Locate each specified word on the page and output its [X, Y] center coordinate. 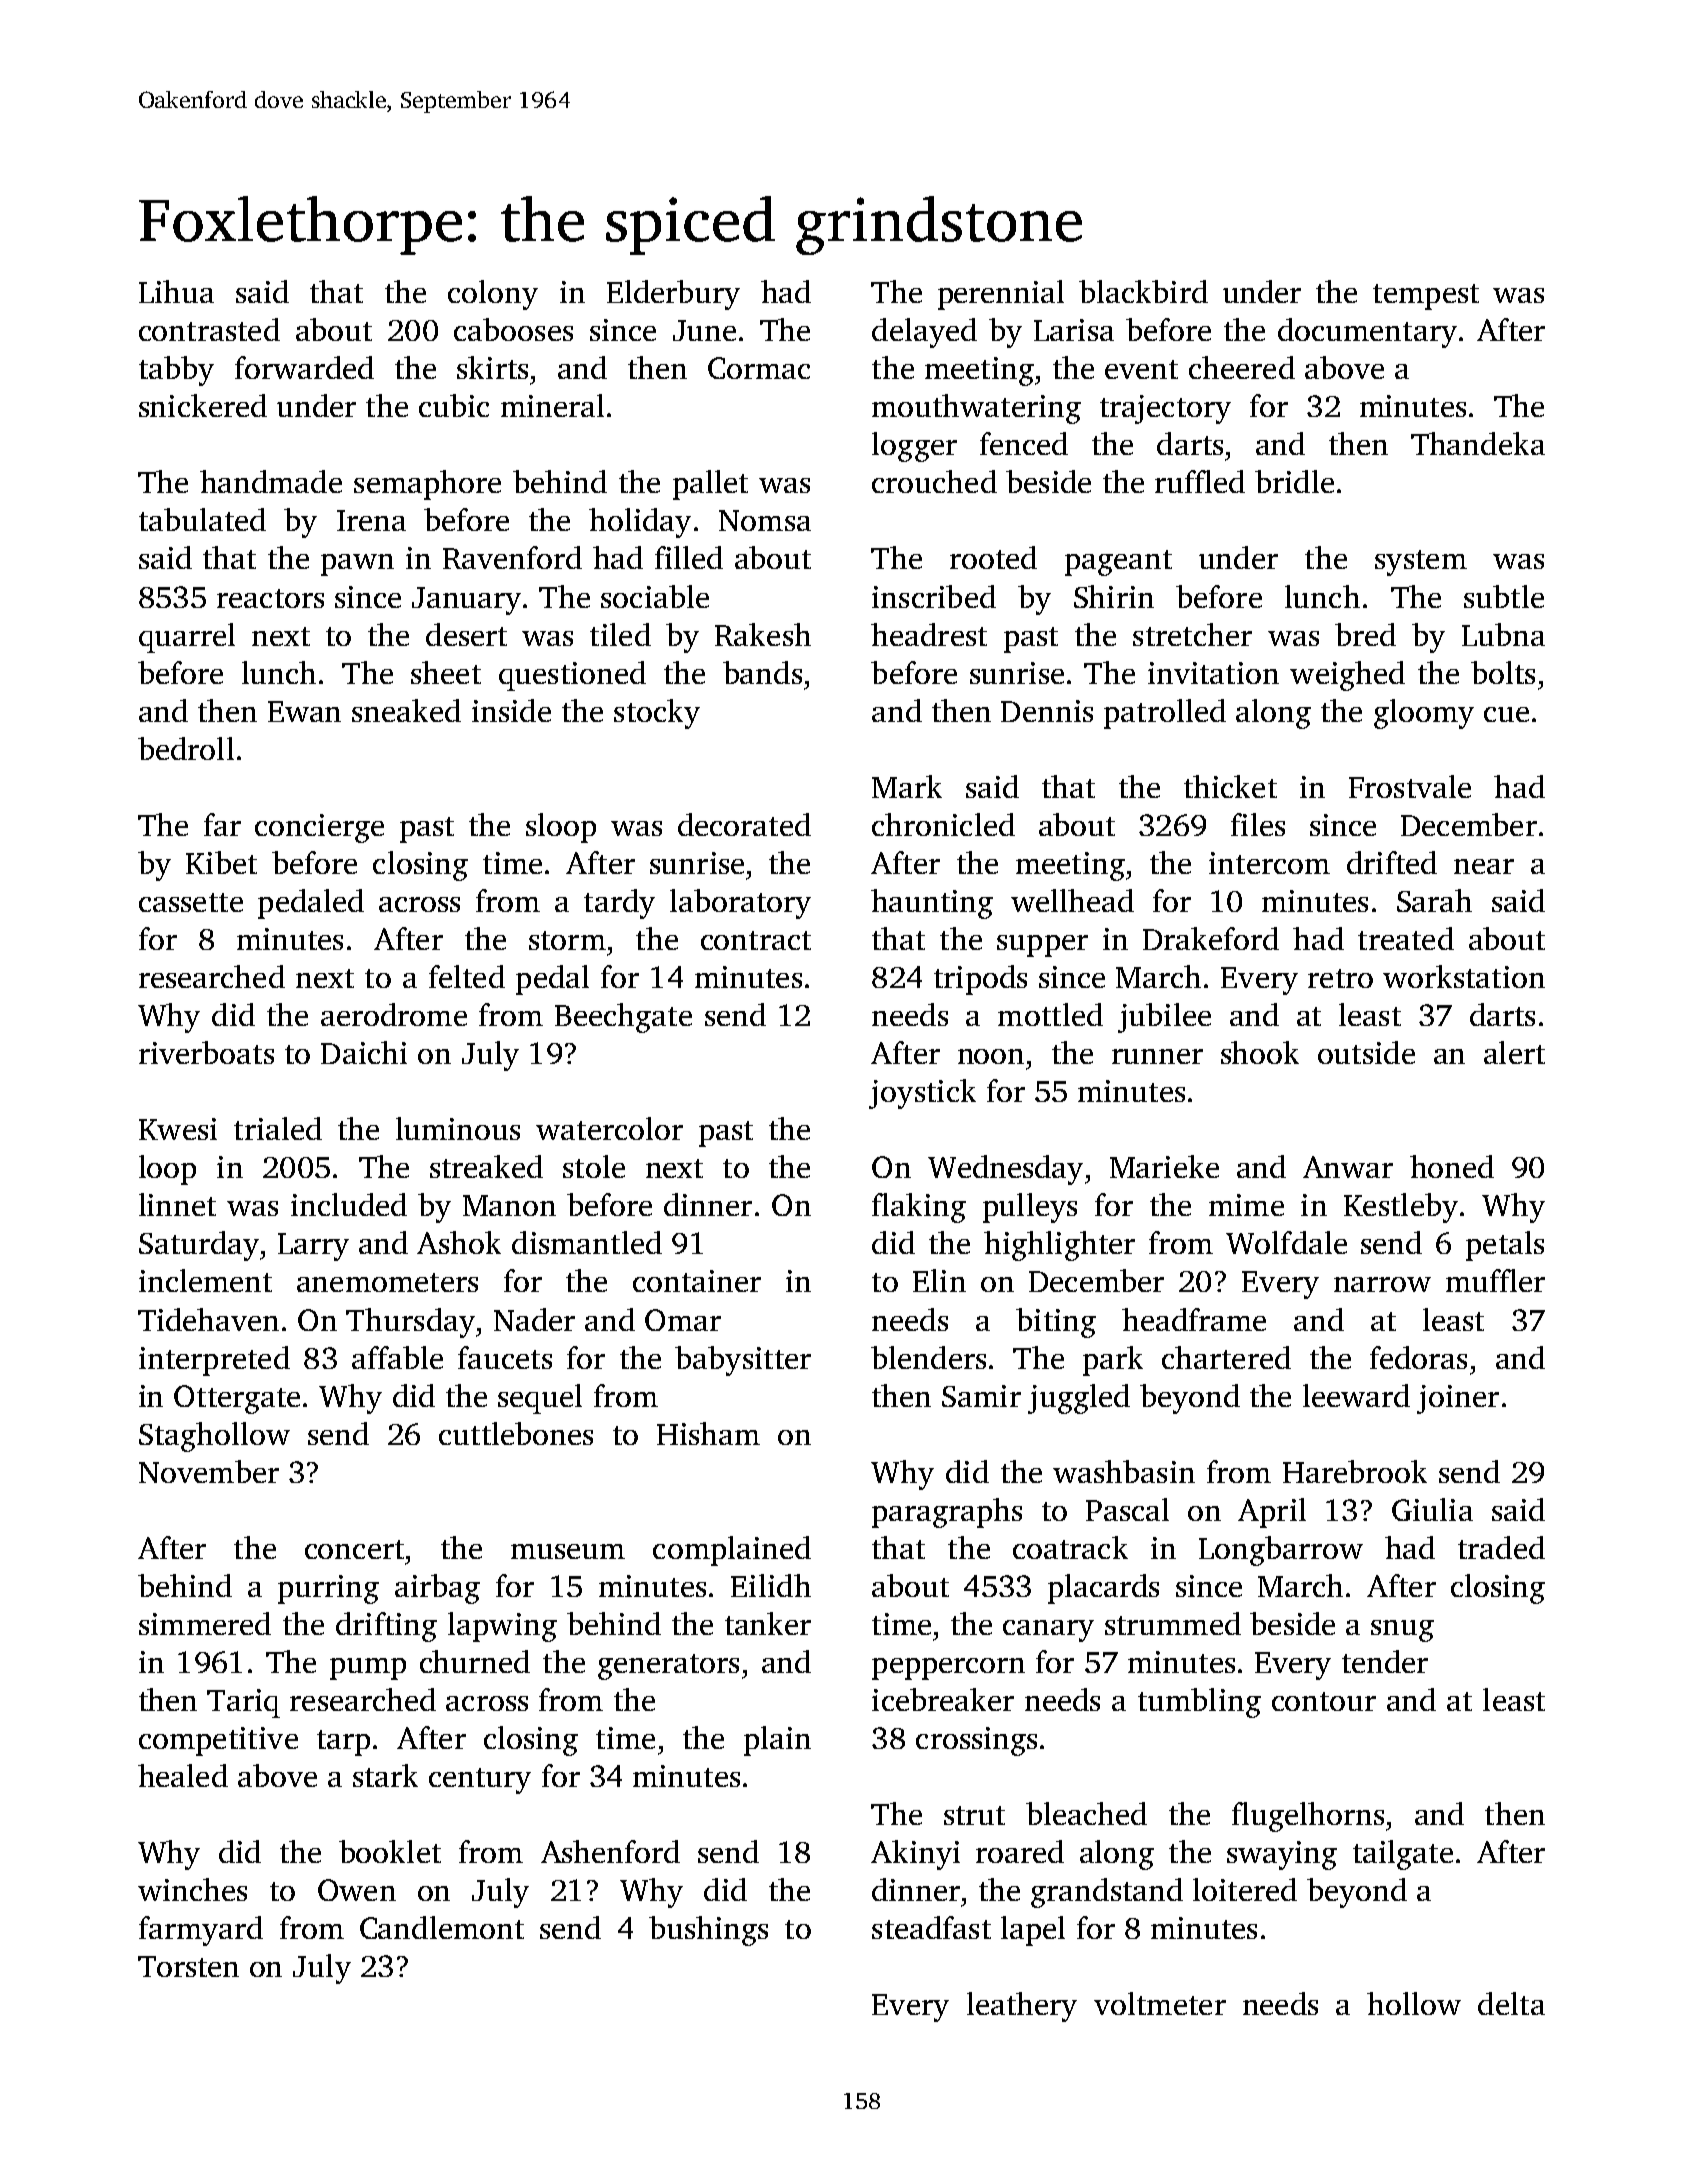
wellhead [1072, 900]
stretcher [1192, 634]
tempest [1426, 297]
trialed [278, 1128]
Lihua [176, 291]
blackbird [1143, 291]
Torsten [188, 1966]
